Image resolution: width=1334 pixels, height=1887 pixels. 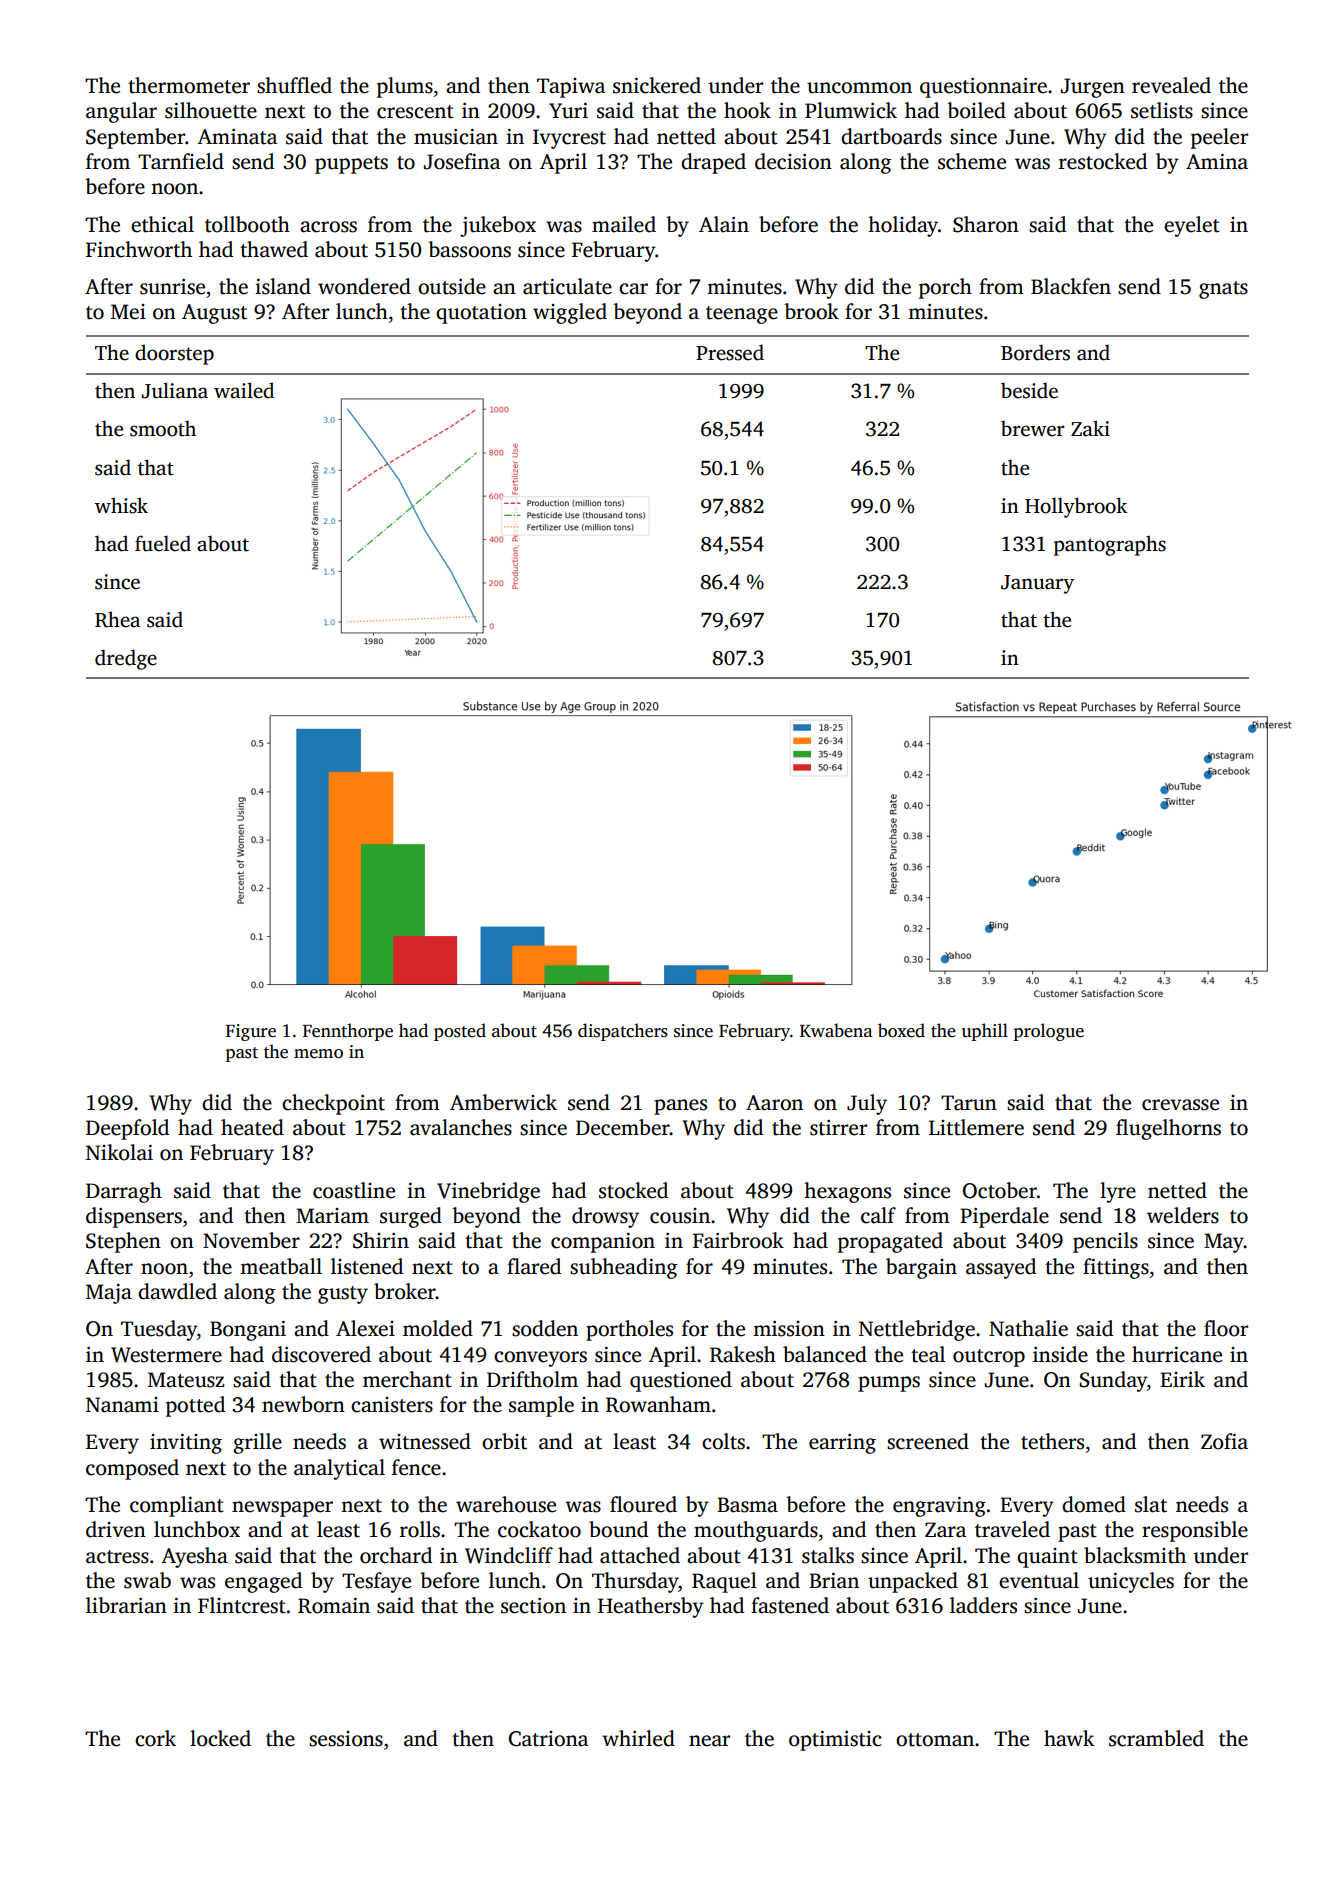 What do you see at coordinates (605, 1217) in the image?
I see `drowsy` at bounding box center [605, 1217].
